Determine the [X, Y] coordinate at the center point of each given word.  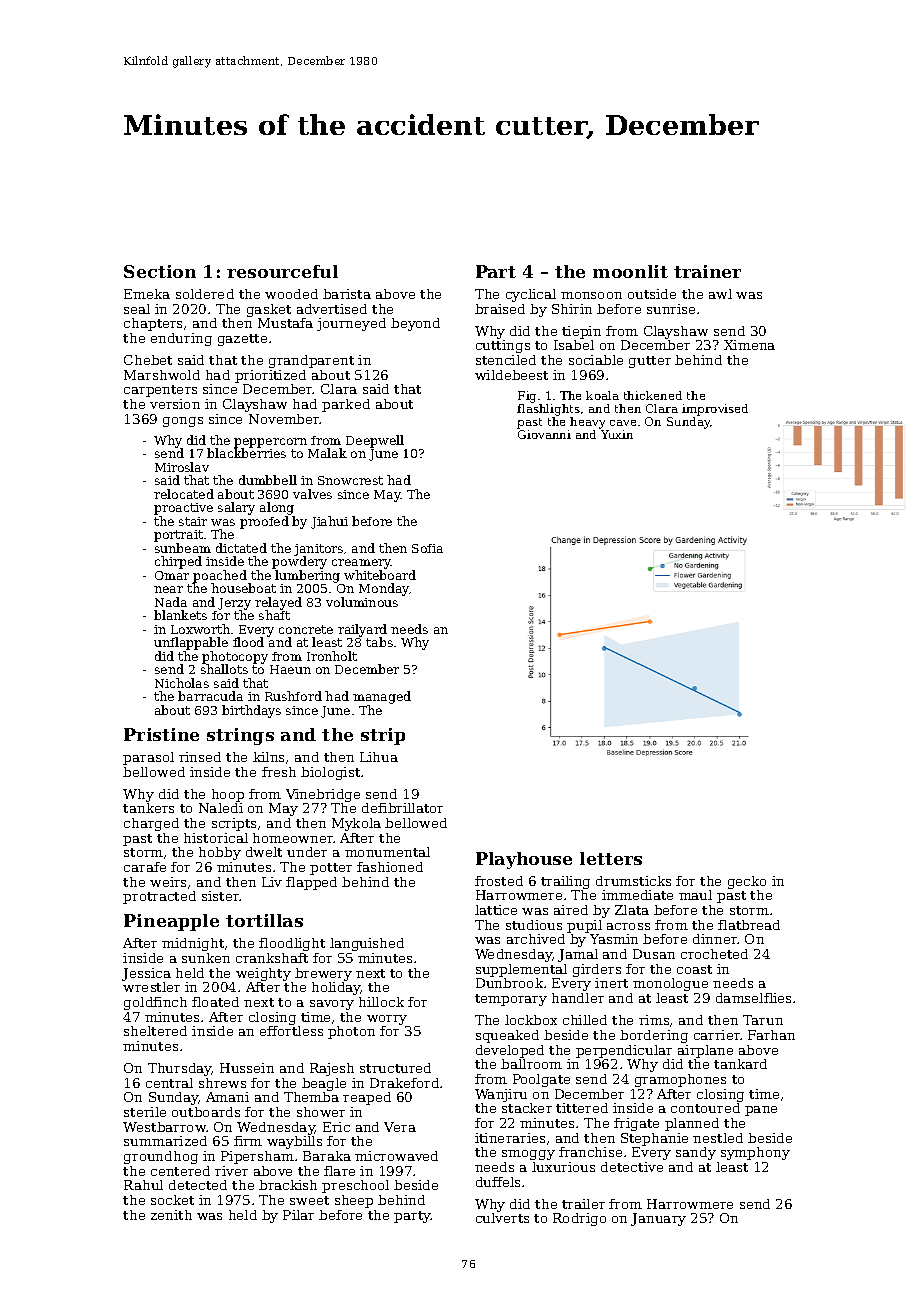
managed [382, 697]
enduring [181, 339]
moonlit [630, 271]
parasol [148, 758]
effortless [291, 1031]
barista [347, 294]
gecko [747, 882]
